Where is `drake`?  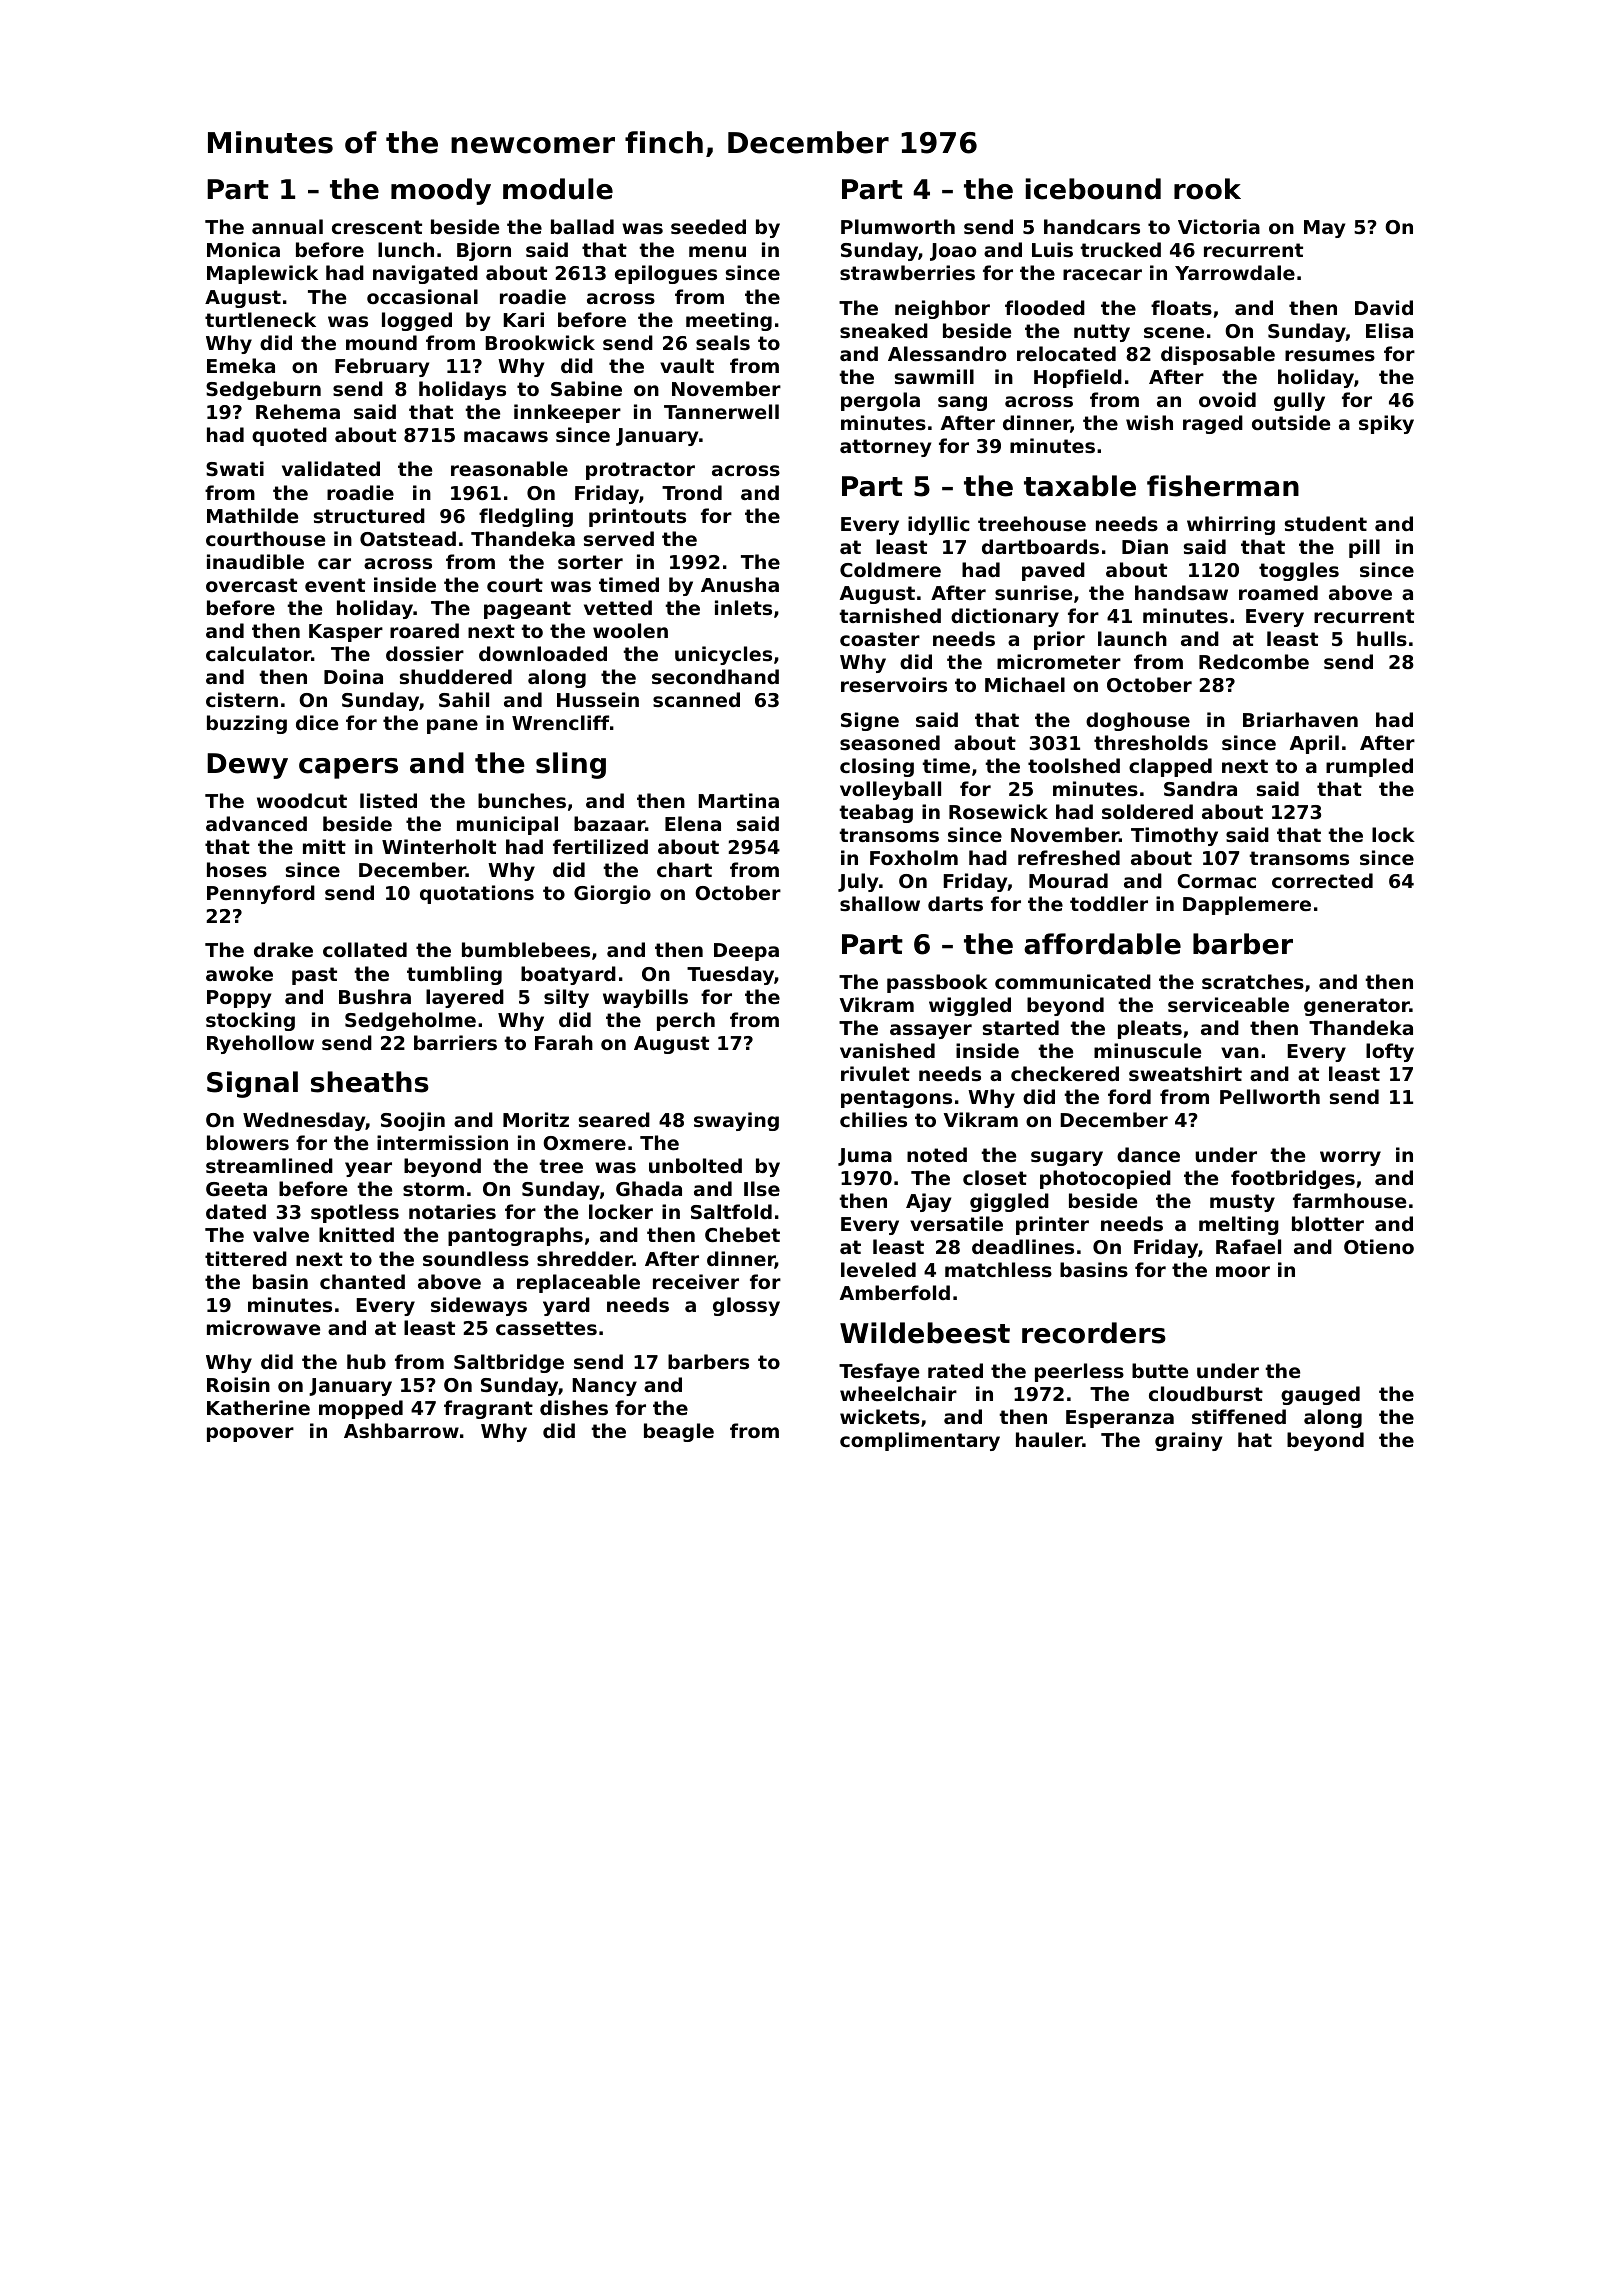
drake is located at coordinates (283, 949).
